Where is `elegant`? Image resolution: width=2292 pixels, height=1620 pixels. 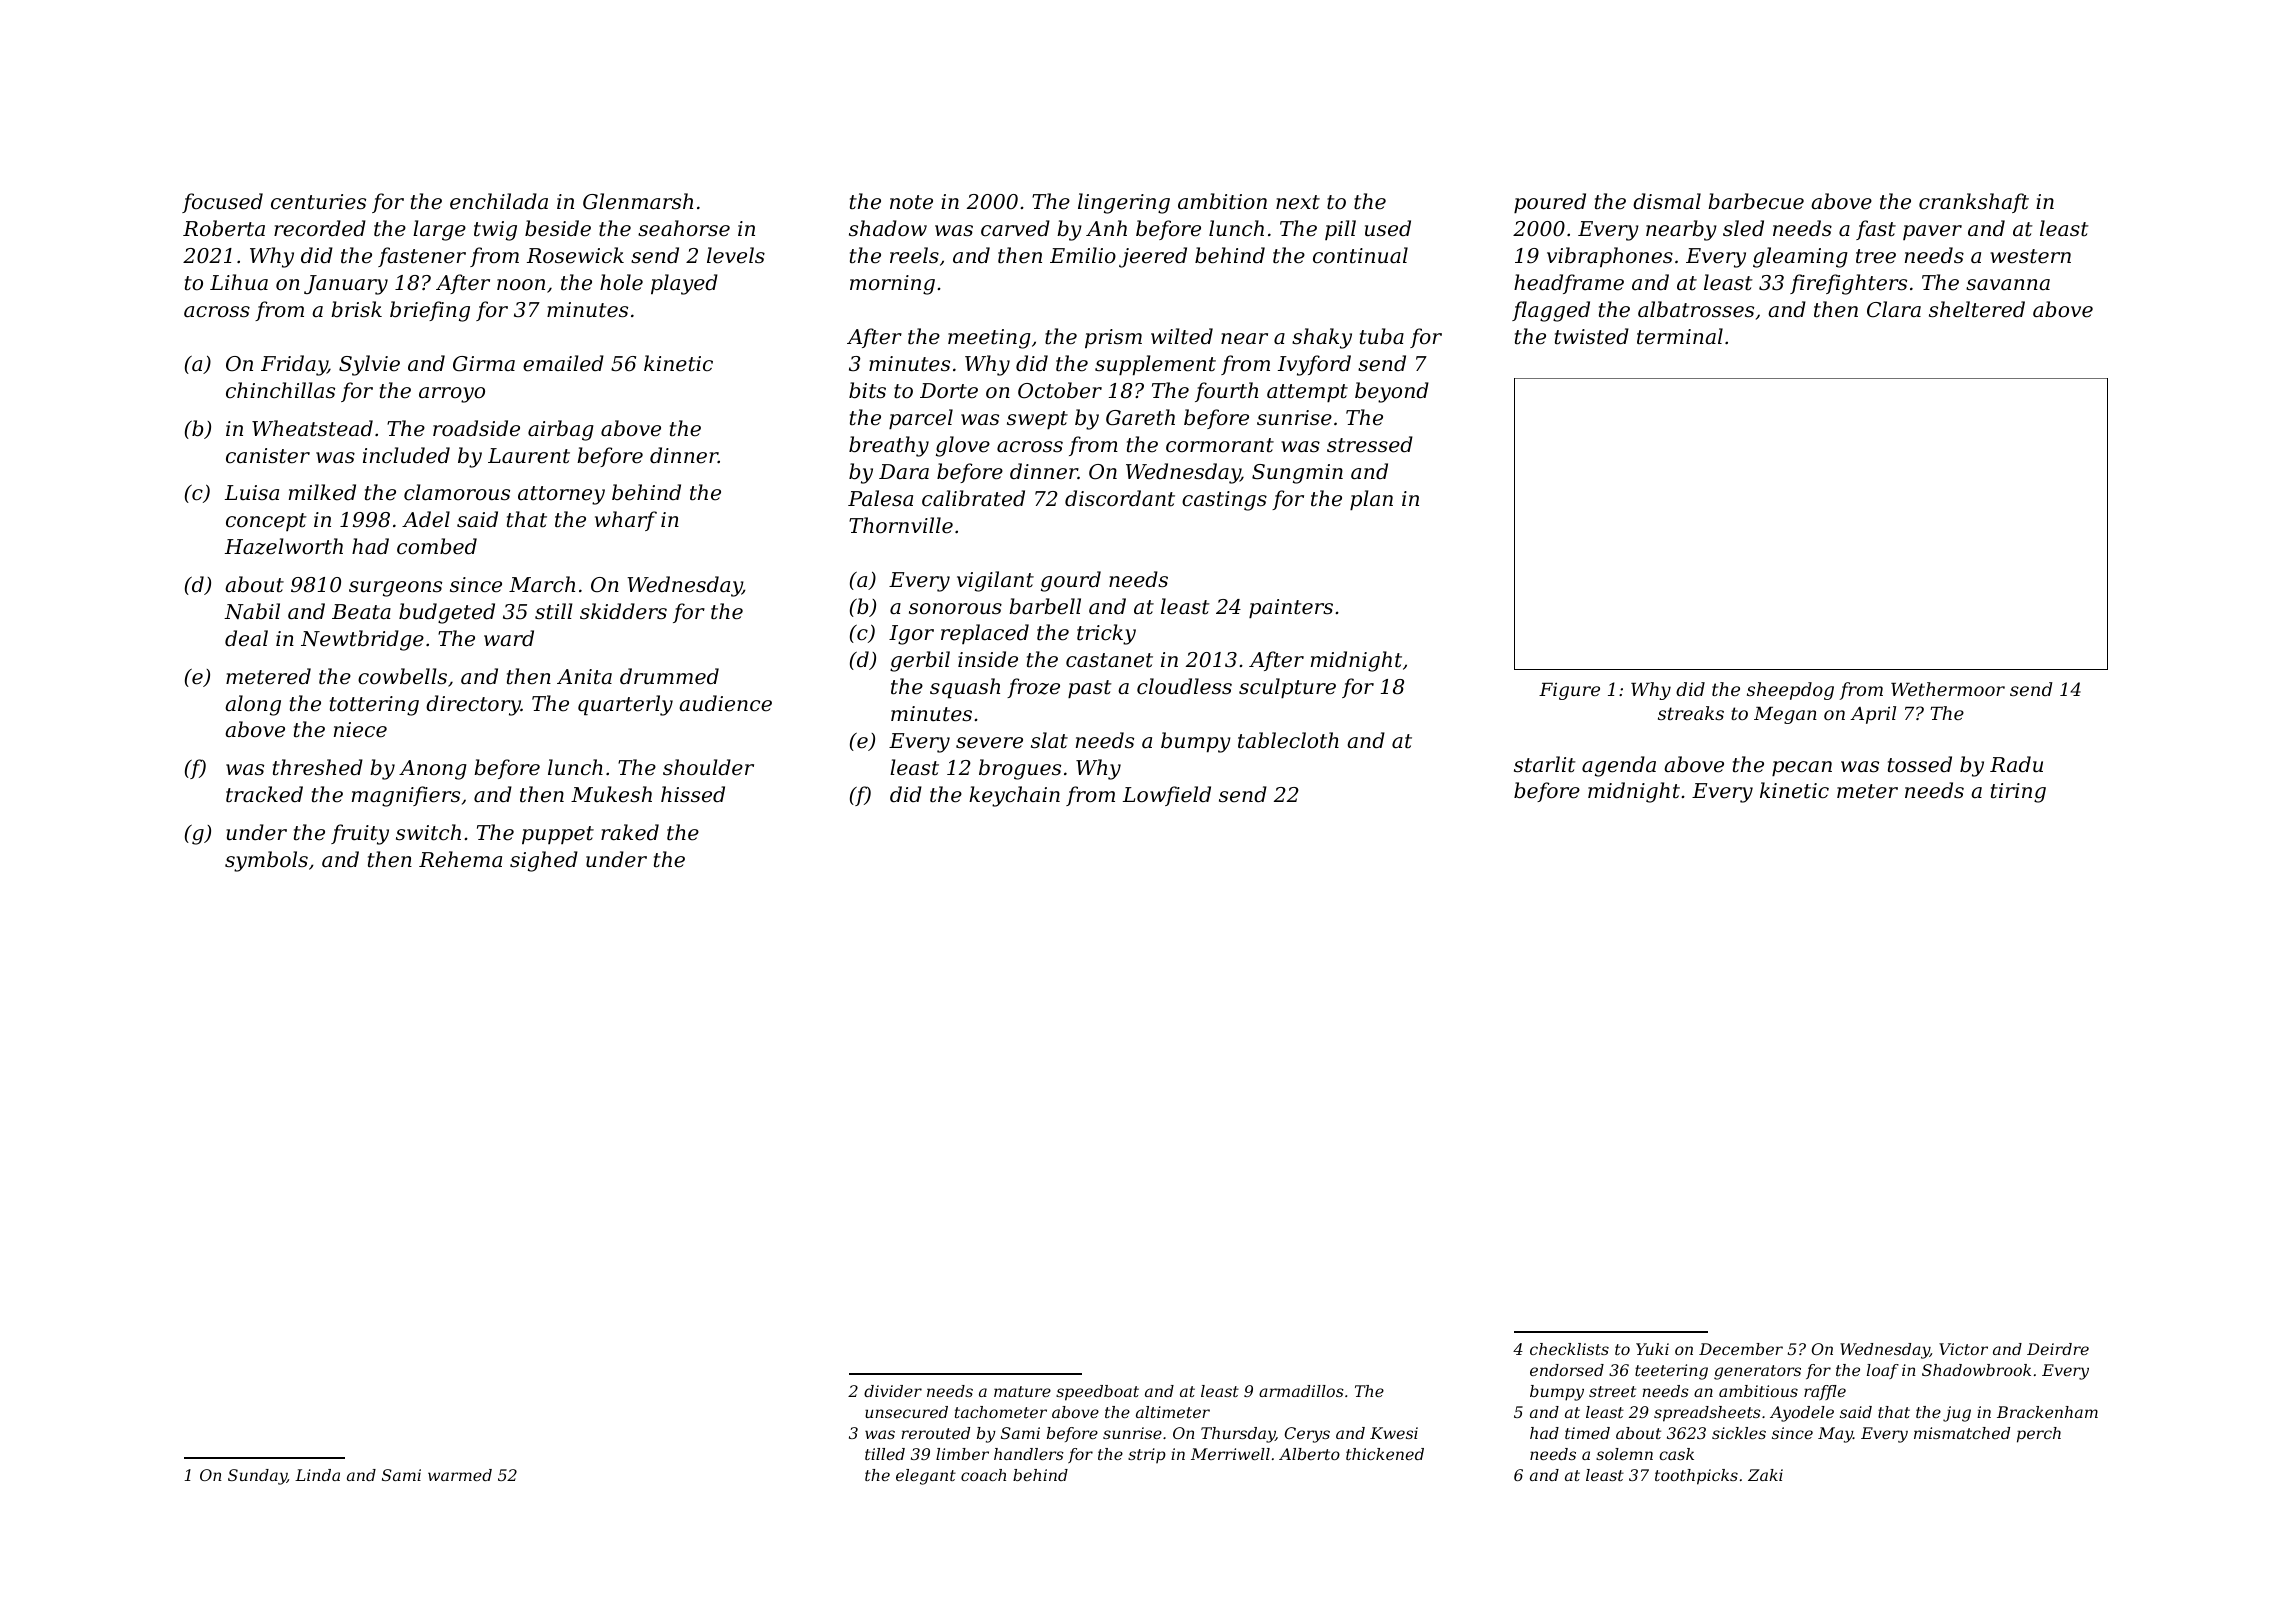
elegant is located at coordinates (926, 1477).
